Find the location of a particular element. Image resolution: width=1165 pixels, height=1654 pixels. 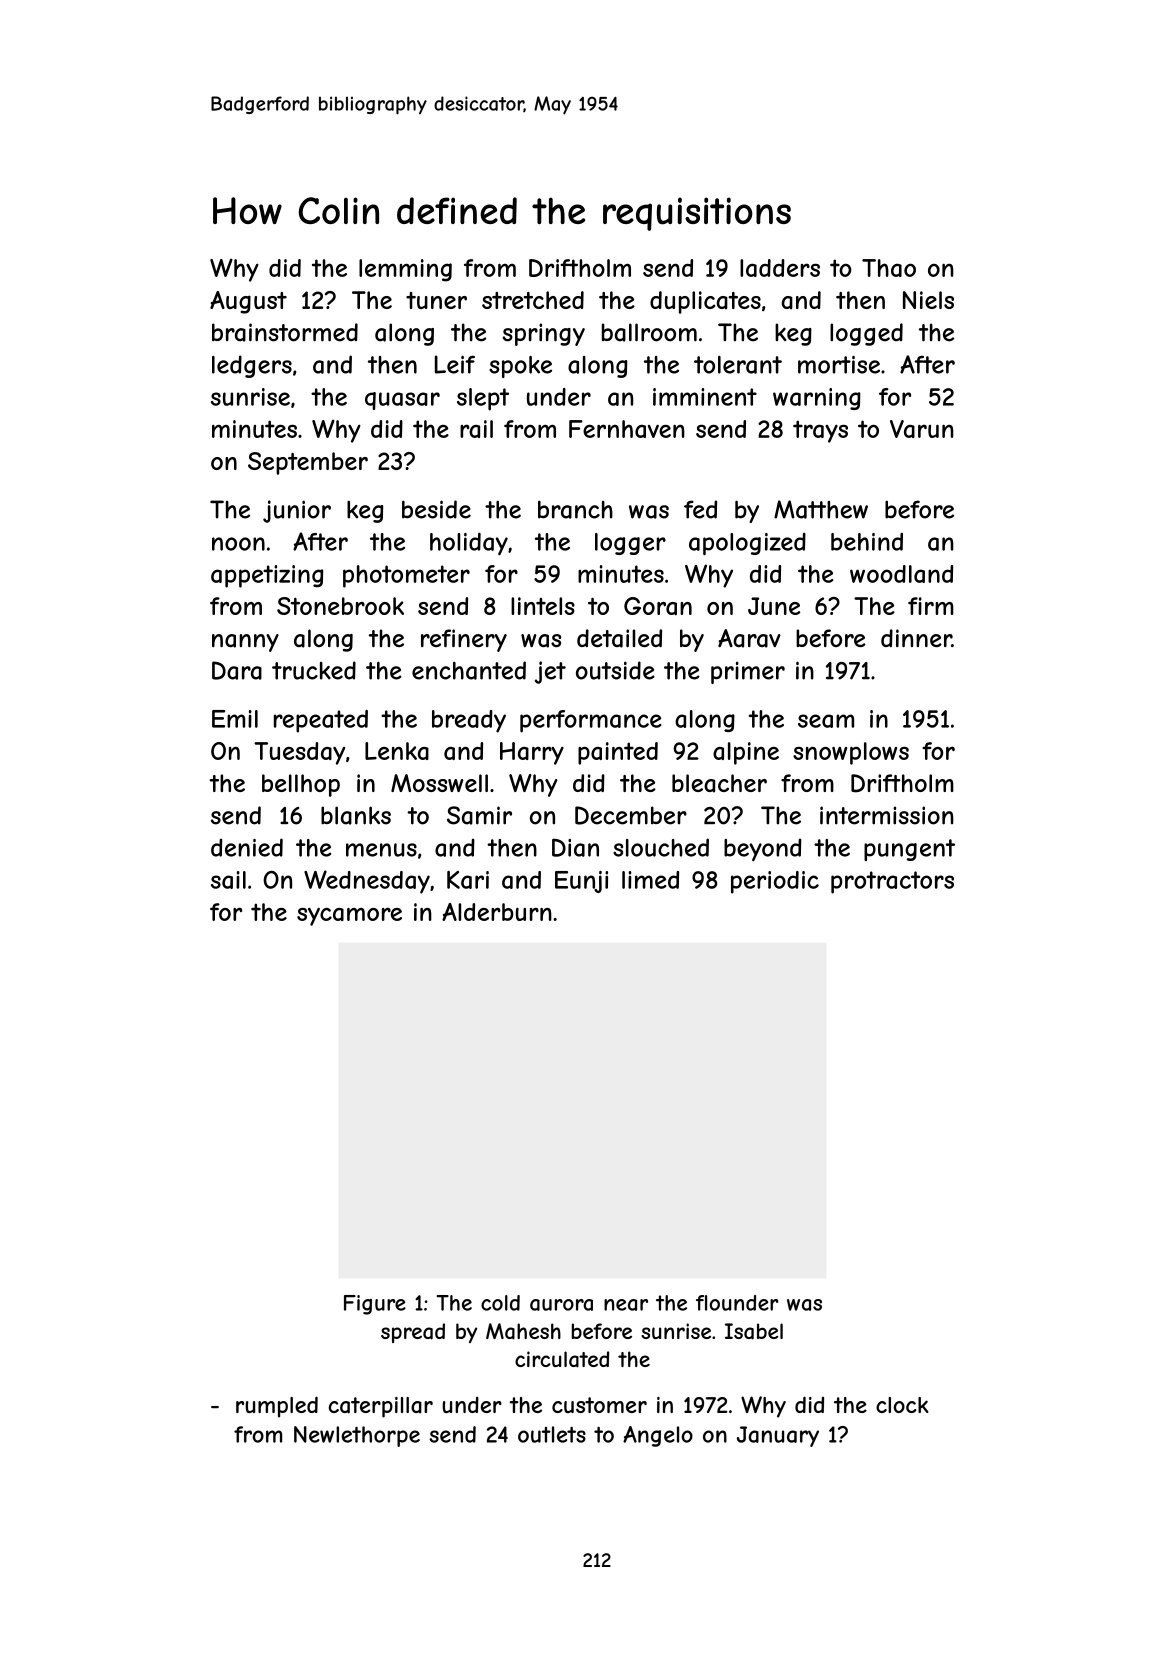

denied is located at coordinates (247, 847).
